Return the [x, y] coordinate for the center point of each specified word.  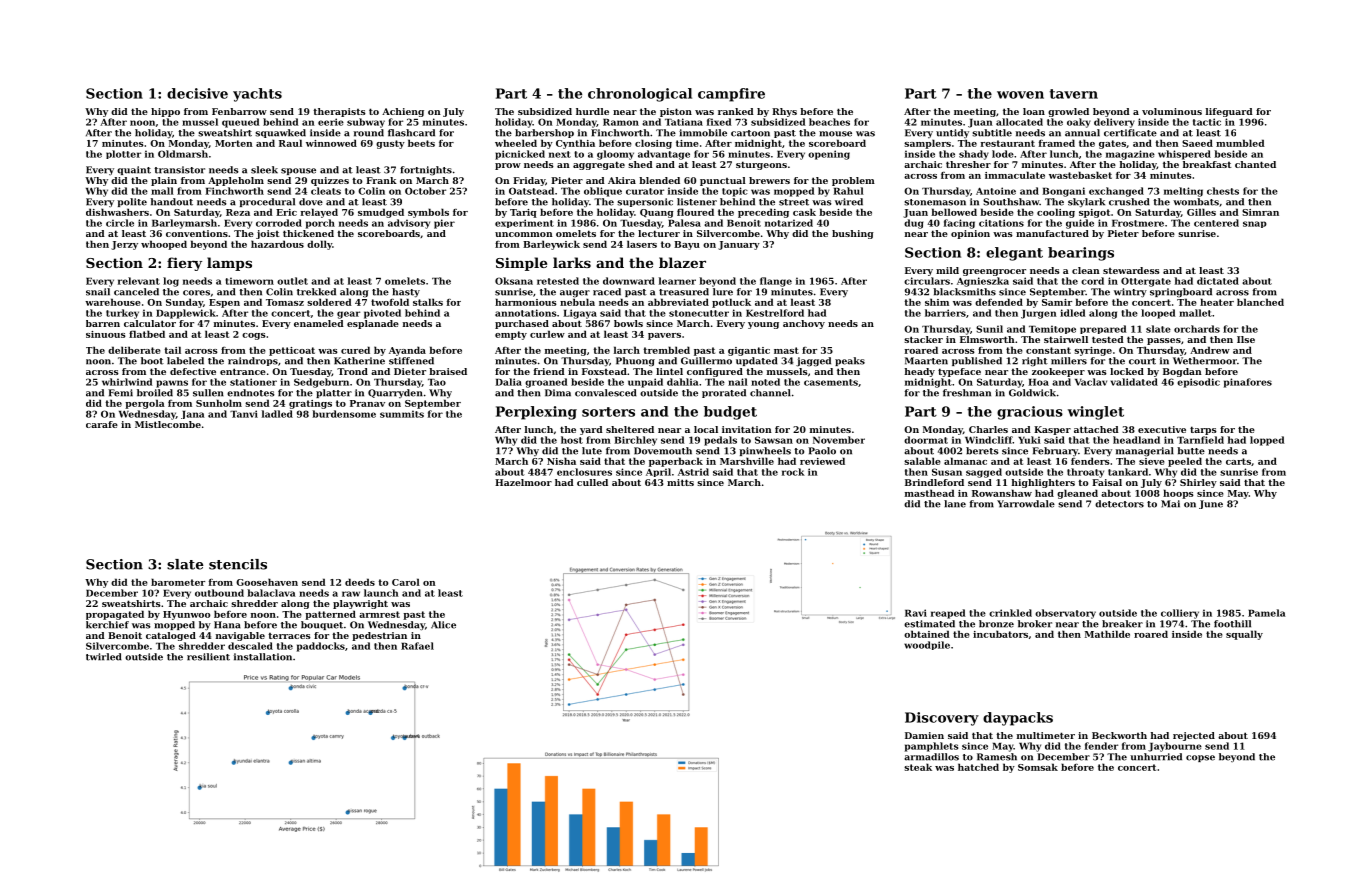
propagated [115, 615]
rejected [1194, 736]
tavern [1073, 94]
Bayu [687, 245]
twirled [104, 657]
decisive [197, 93]
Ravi [916, 613]
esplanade [373, 324]
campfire [731, 95]
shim [937, 302]
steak [918, 767]
